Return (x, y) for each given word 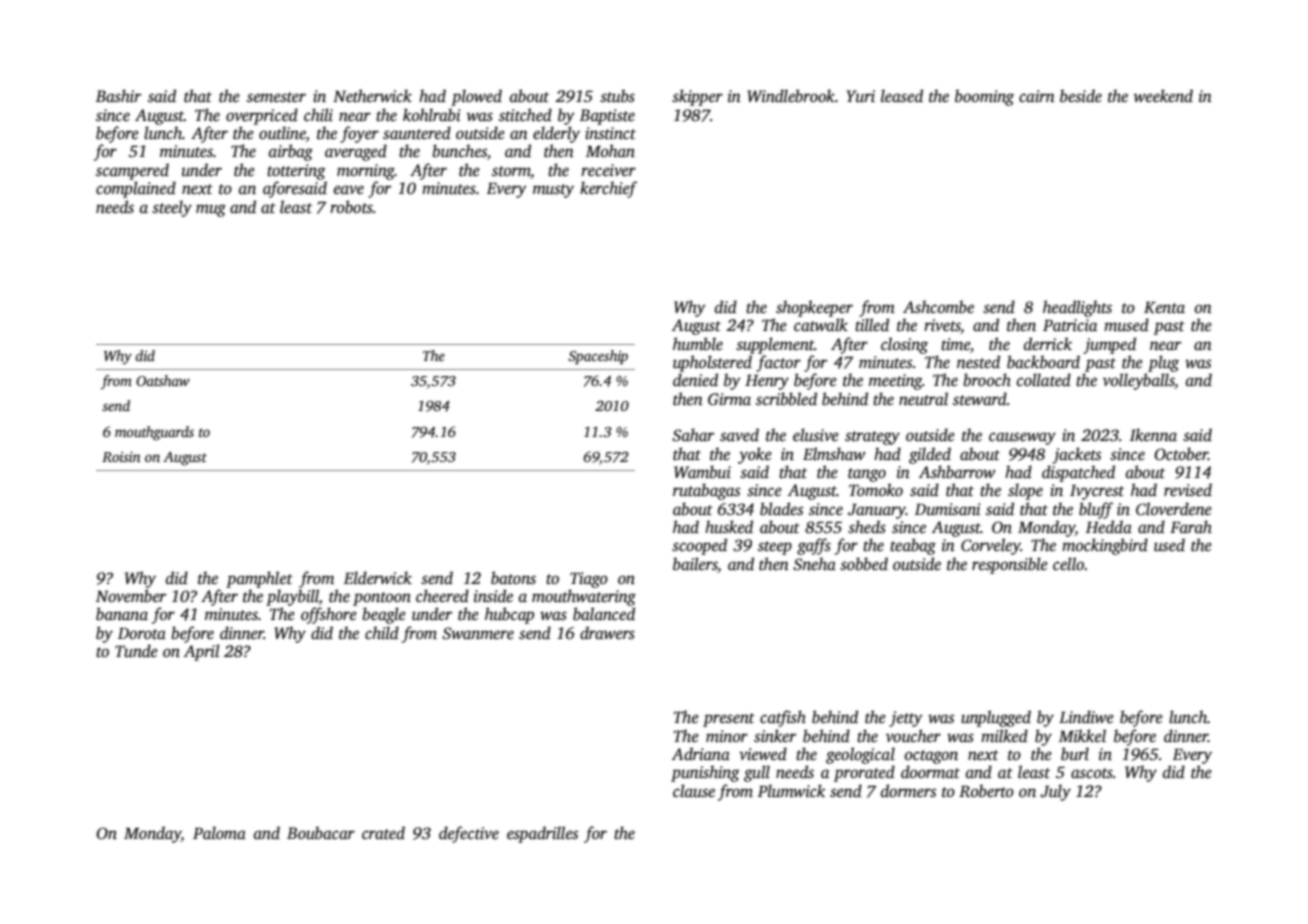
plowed (476, 97)
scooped (699, 546)
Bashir (118, 96)
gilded (930, 455)
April (202, 652)
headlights (1077, 308)
